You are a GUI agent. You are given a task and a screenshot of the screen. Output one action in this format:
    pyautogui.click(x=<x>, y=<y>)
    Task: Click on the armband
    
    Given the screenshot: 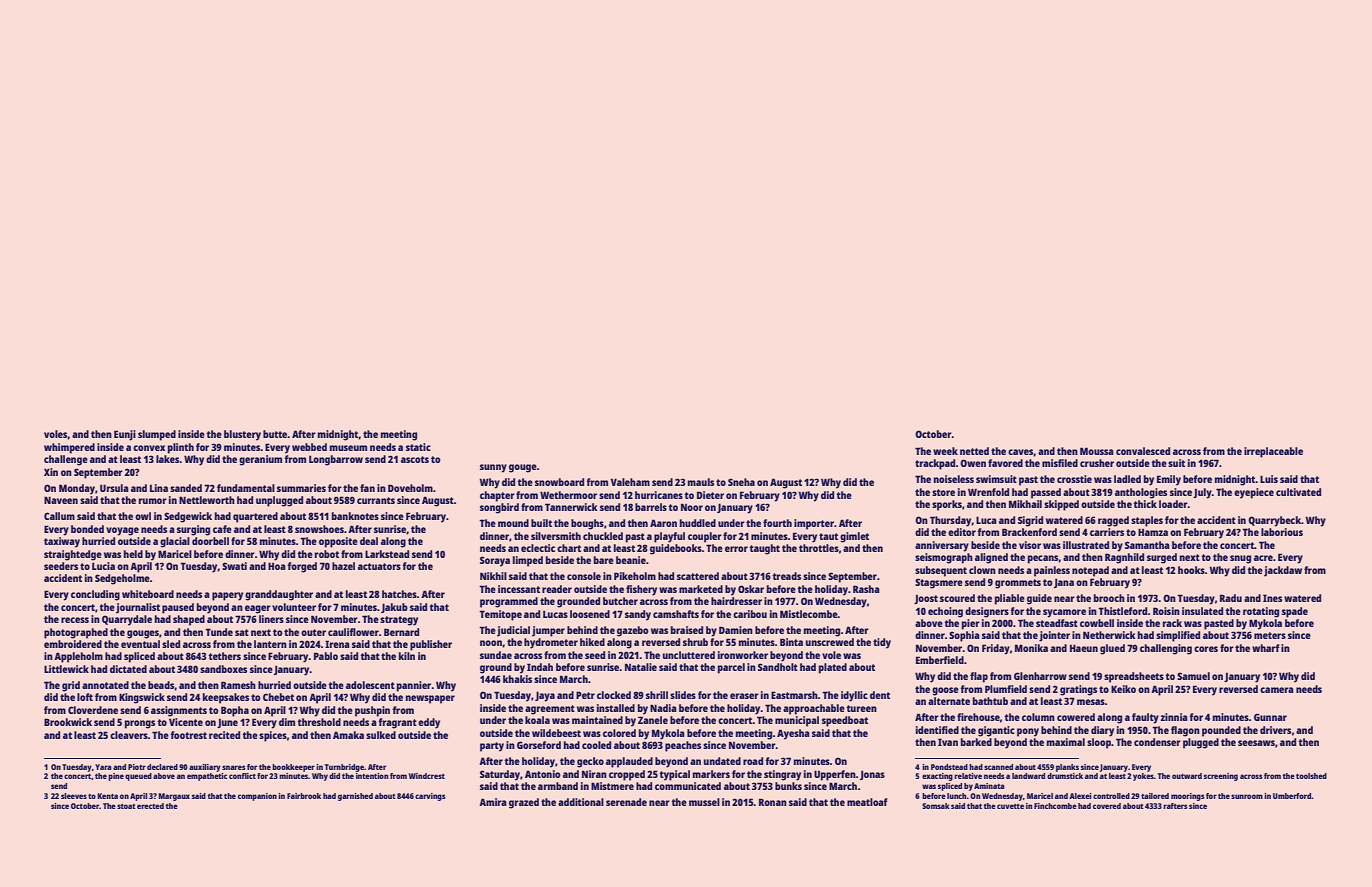 What is the action you would take?
    pyautogui.click(x=558, y=786)
